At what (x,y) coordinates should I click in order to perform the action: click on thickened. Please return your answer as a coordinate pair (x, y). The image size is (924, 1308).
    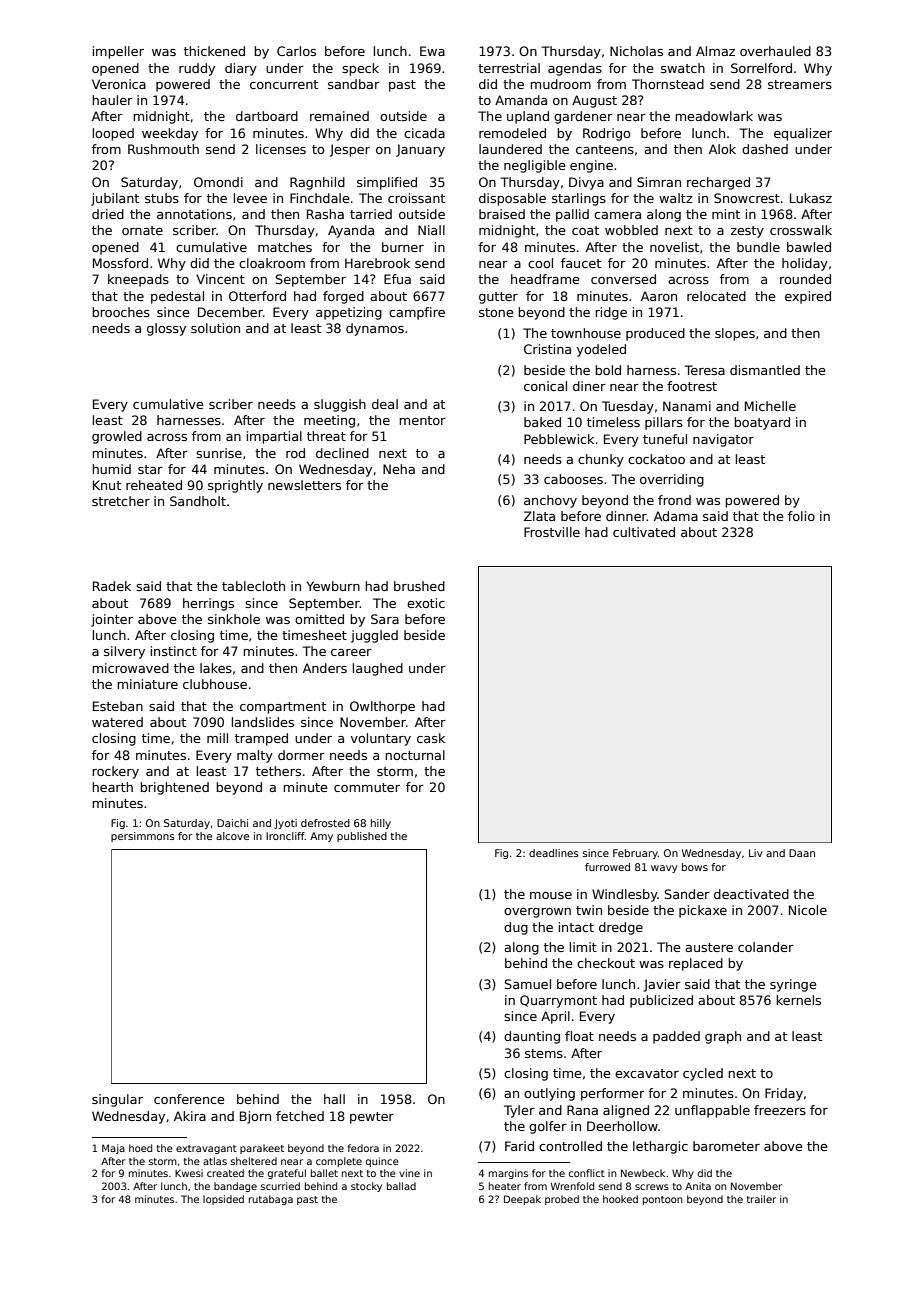
    Looking at the image, I should click on (214, 51).
